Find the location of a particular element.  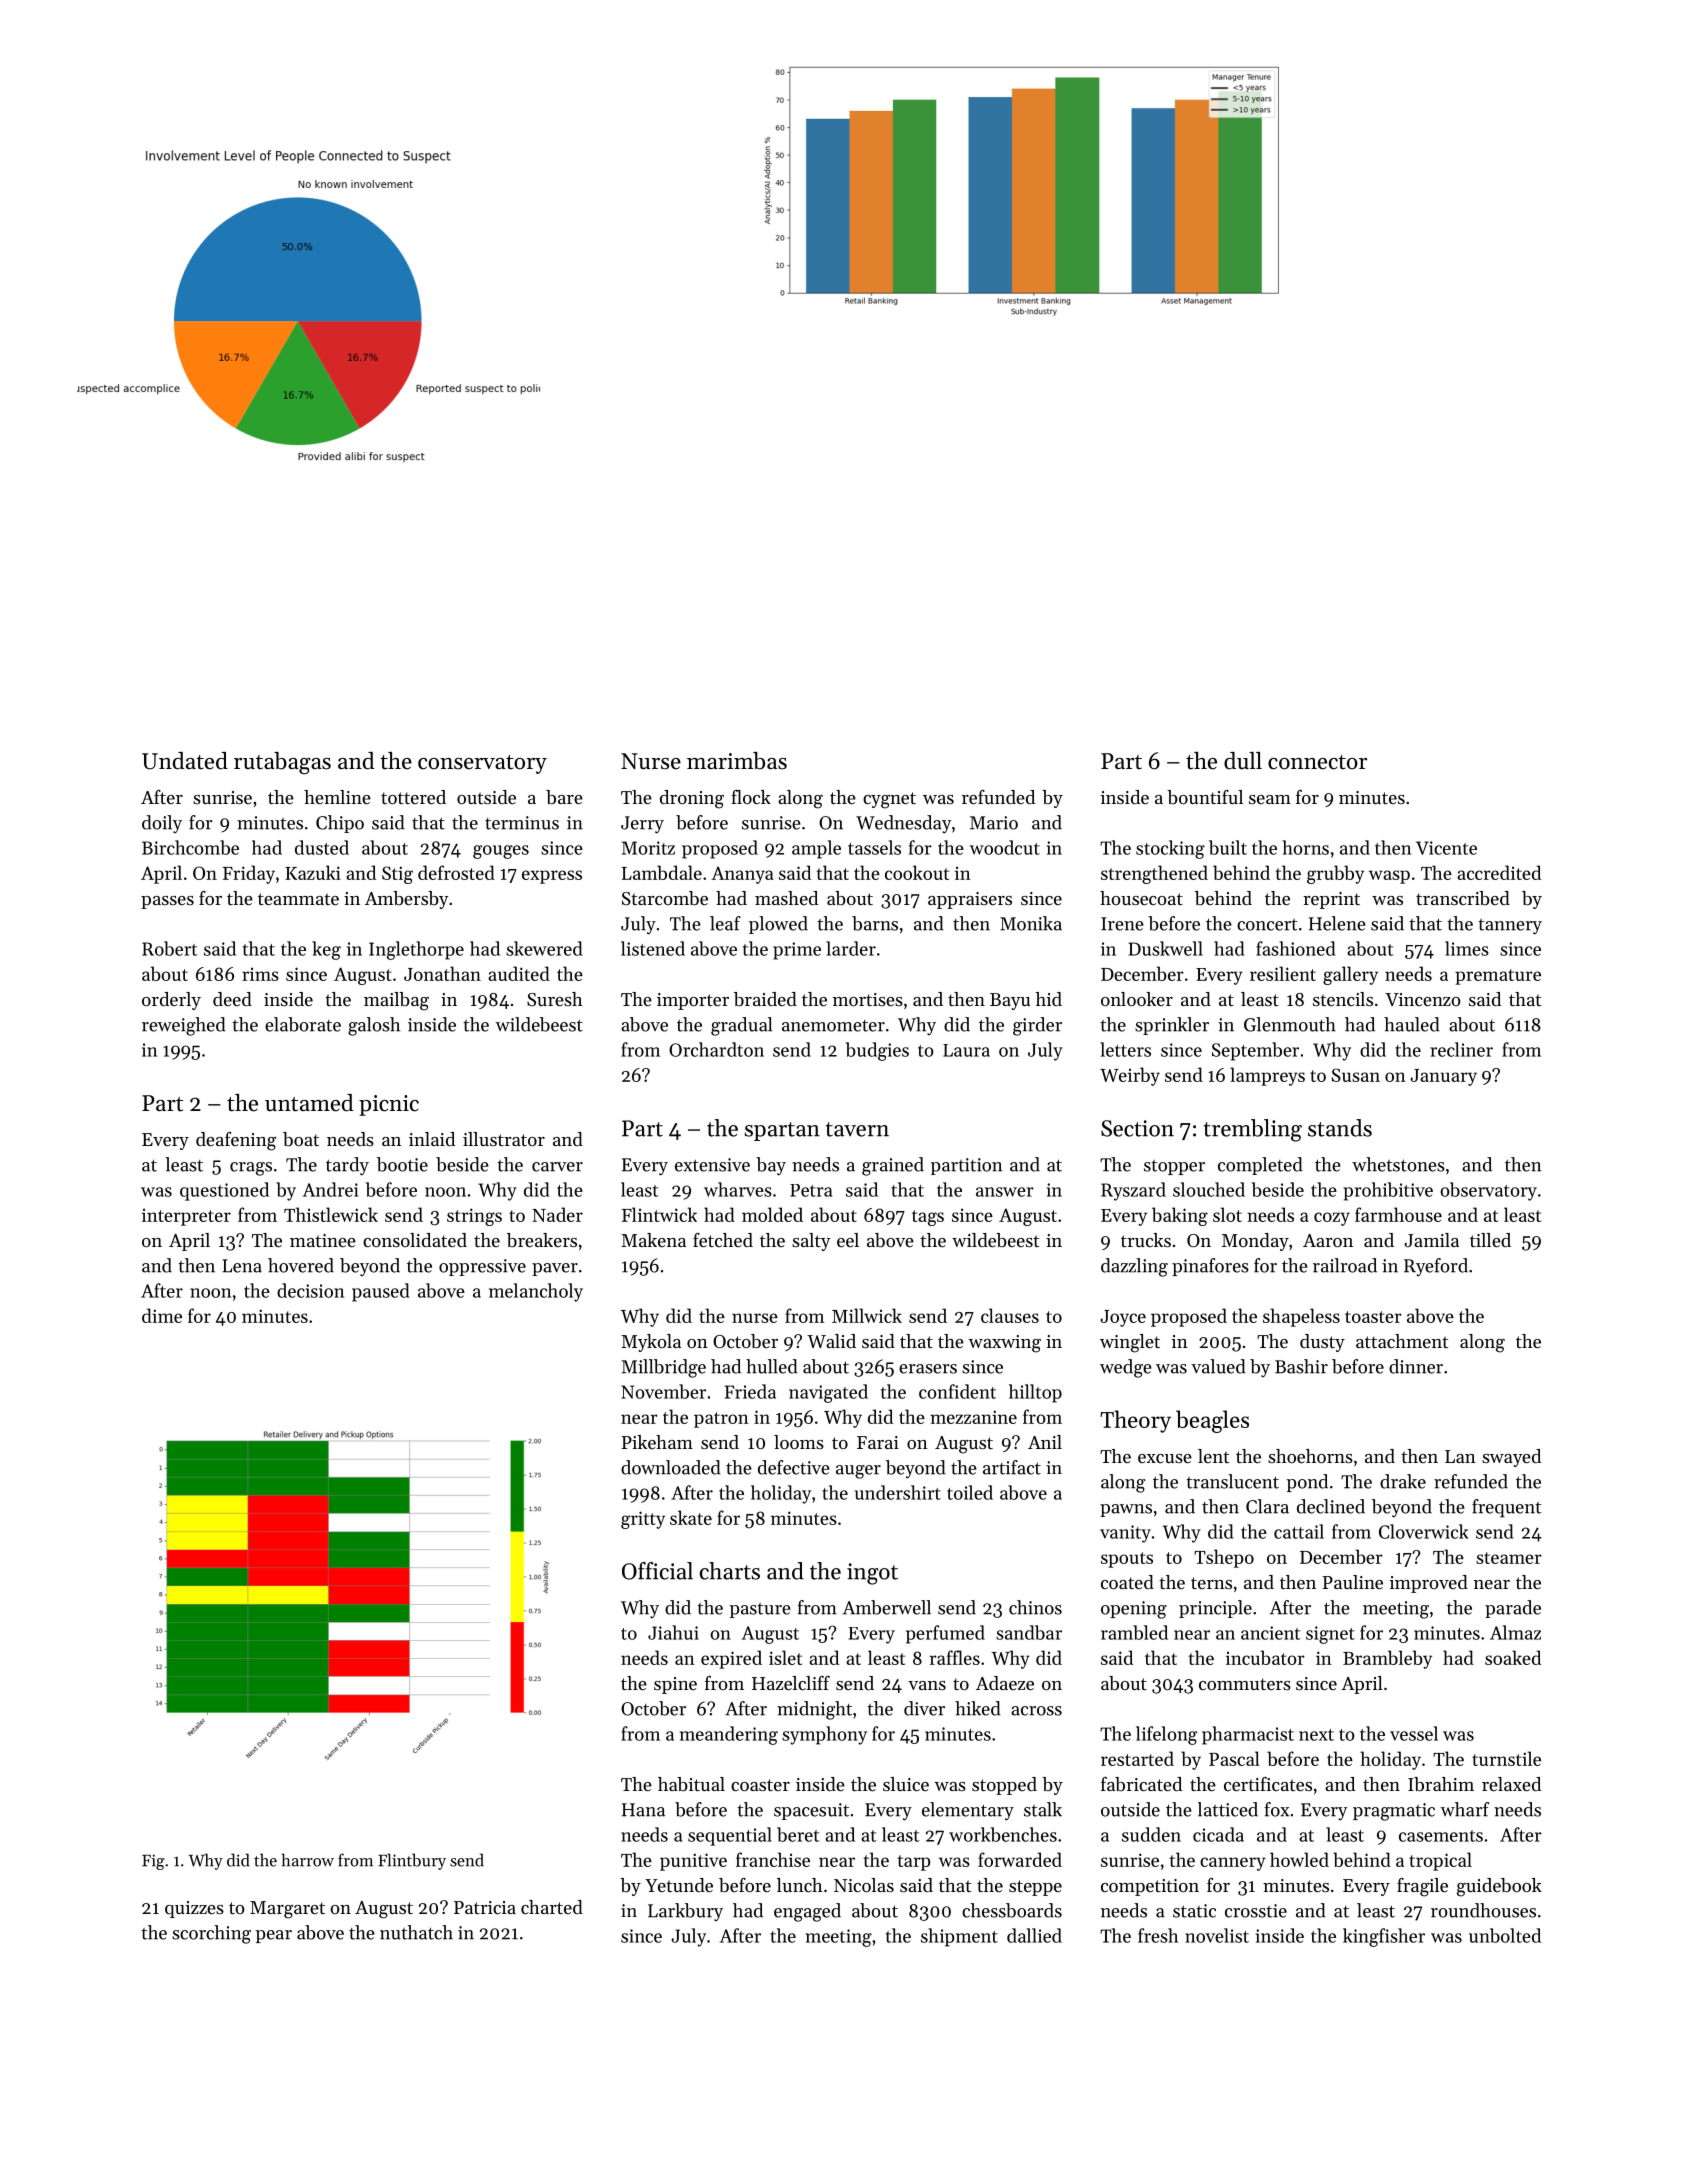

tags is located at coordinates (928, 1218).
